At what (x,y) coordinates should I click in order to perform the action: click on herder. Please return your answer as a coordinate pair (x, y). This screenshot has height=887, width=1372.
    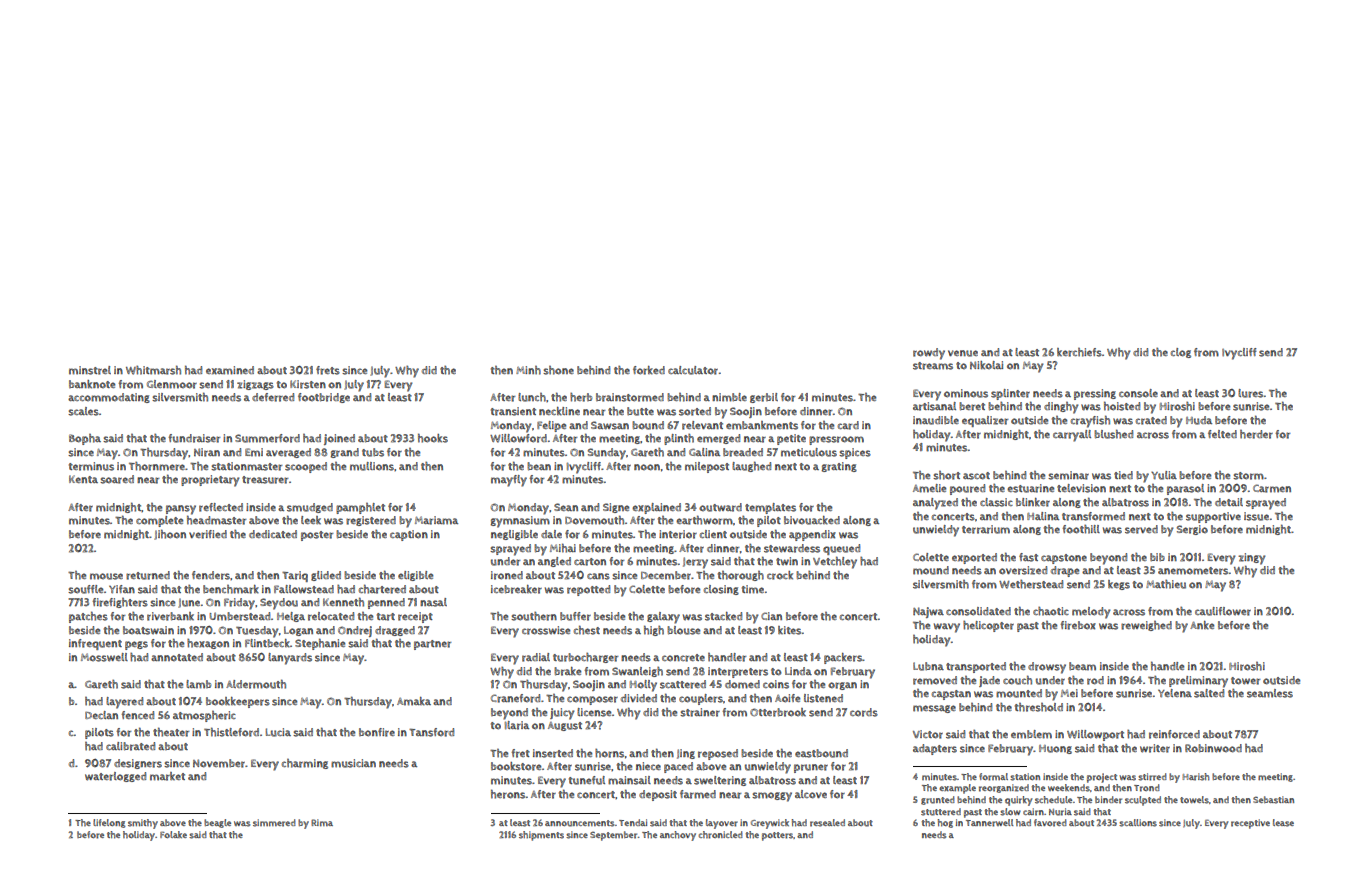
    Looking at the image, I should click on (1256, 434).
